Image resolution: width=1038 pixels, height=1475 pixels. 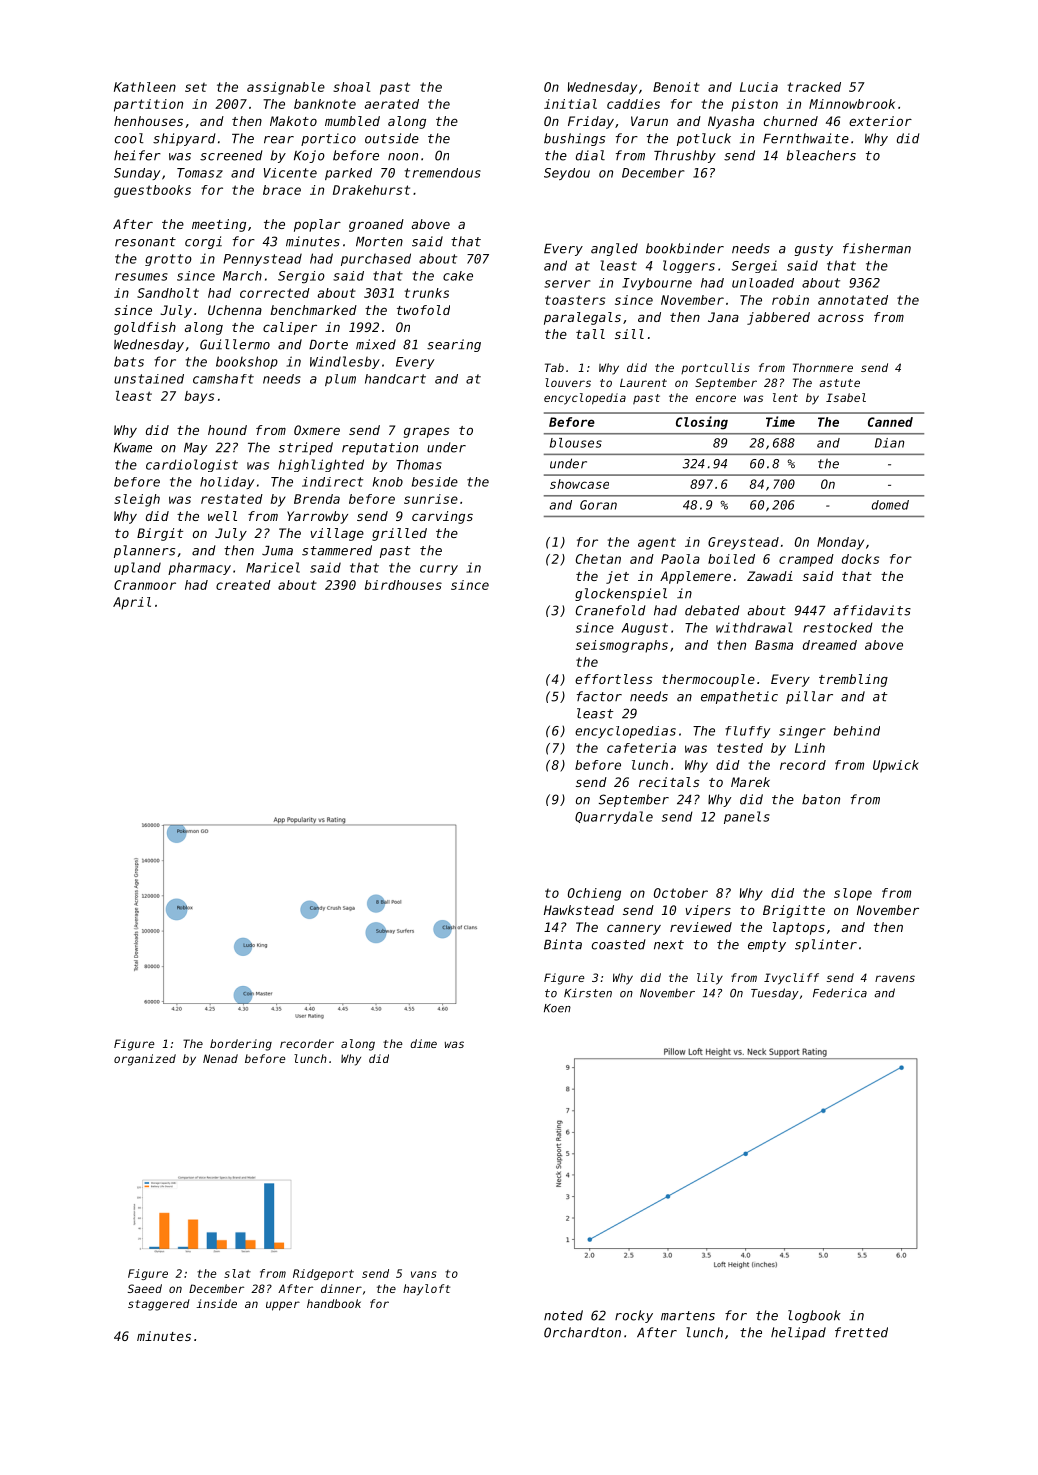 I want to click on slope, so click(x=853, y=894).
